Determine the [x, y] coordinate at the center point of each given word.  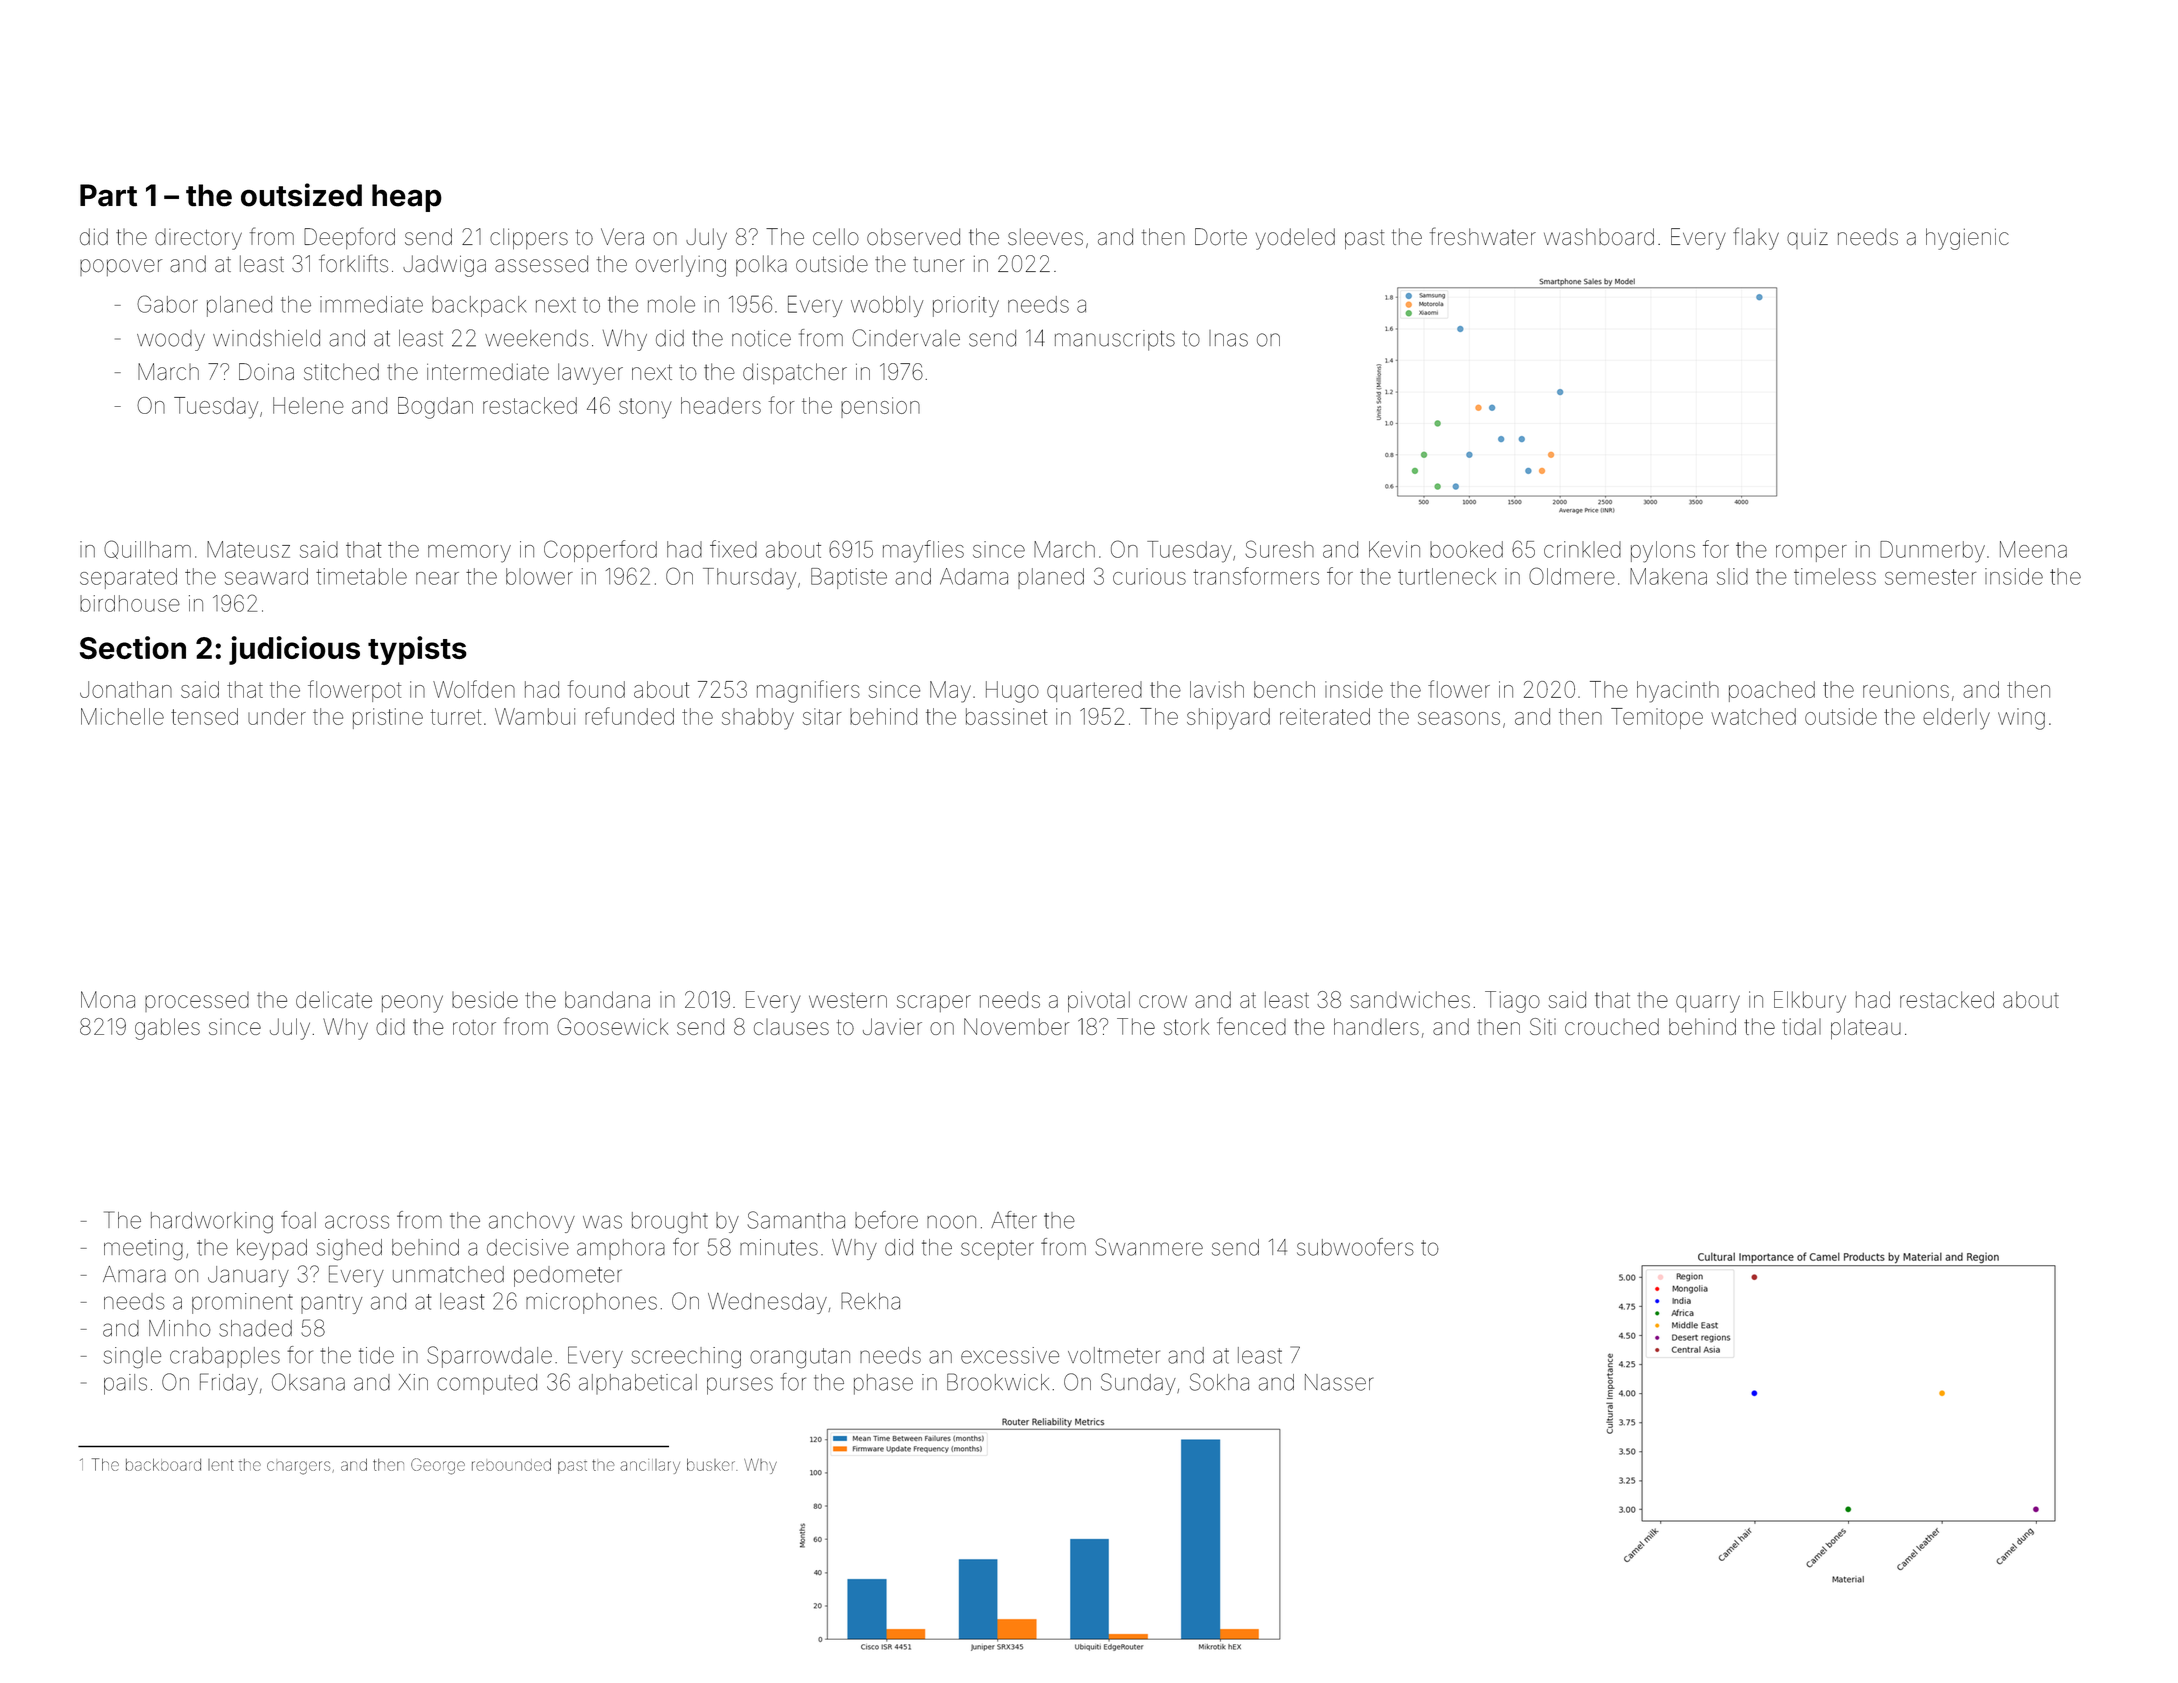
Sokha [1219, 1382]
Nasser [1339, 1382]
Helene [308, 405]
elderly [1956, 719]
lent [221, 1465]
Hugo [1012, 692]
